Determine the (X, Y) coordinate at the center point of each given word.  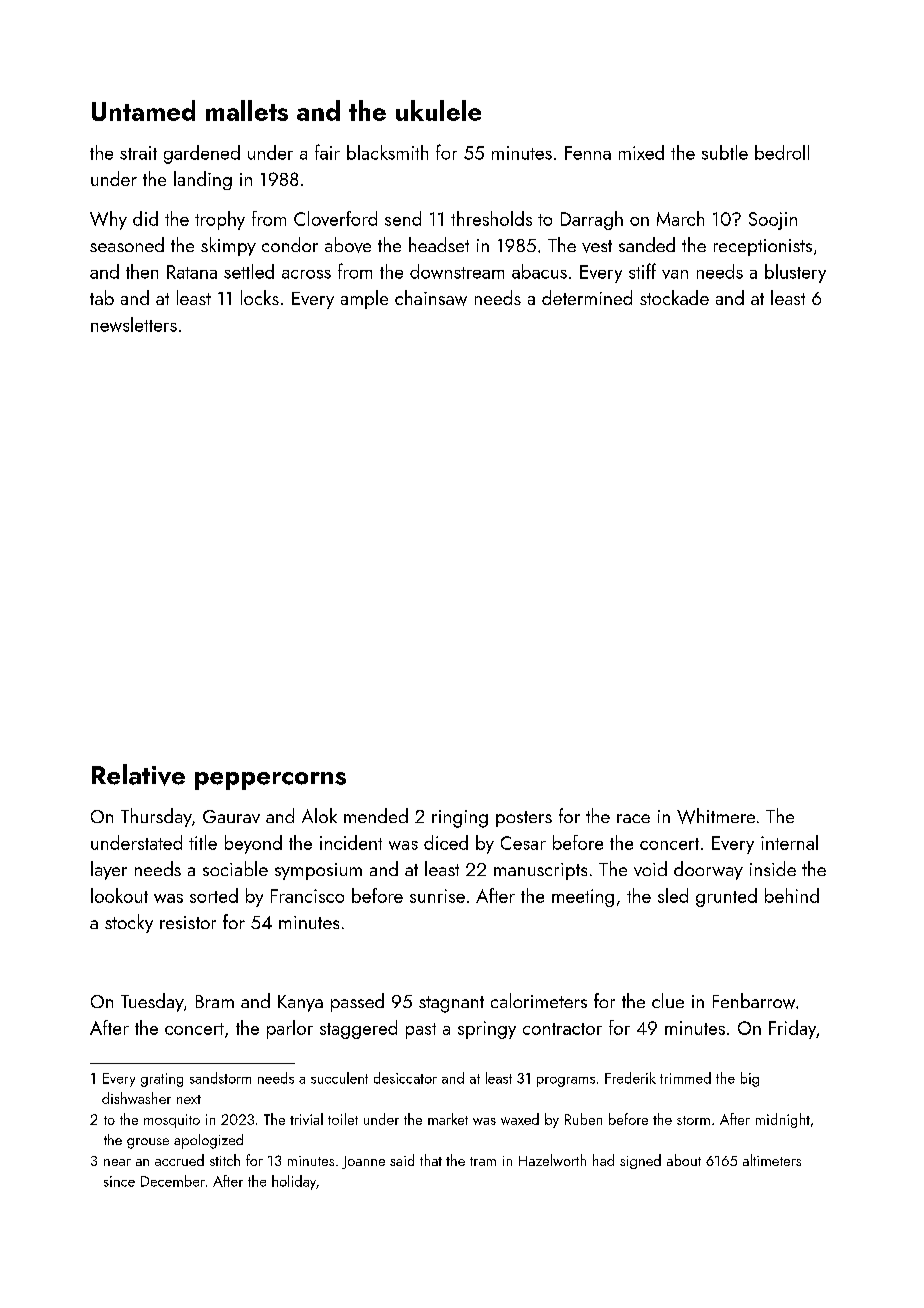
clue (668, 1000)
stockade (674, 297)
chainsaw (431, 298)
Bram (215, 1001)
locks (260, 297)
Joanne (363, 1162)
